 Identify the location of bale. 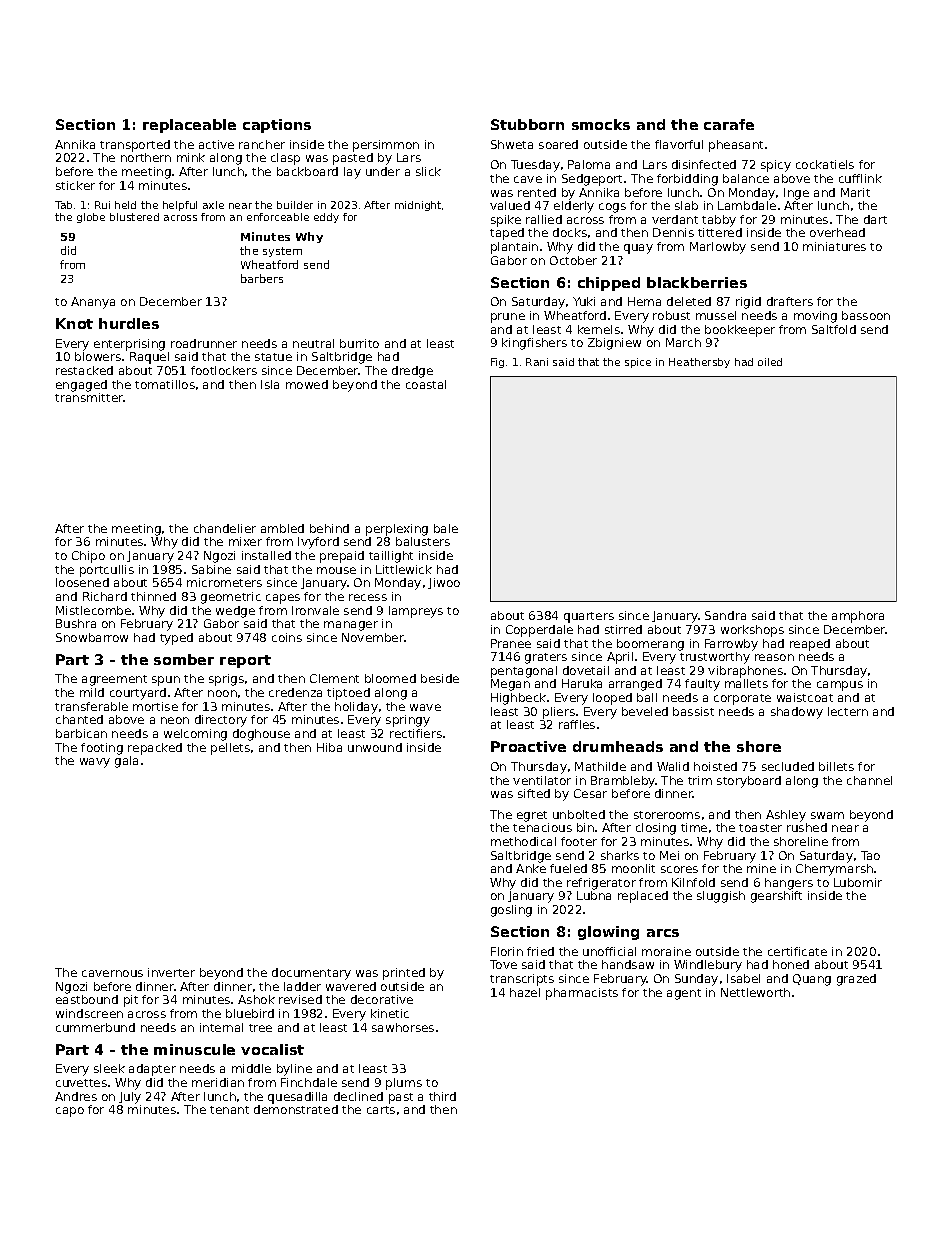
(446, 528).
